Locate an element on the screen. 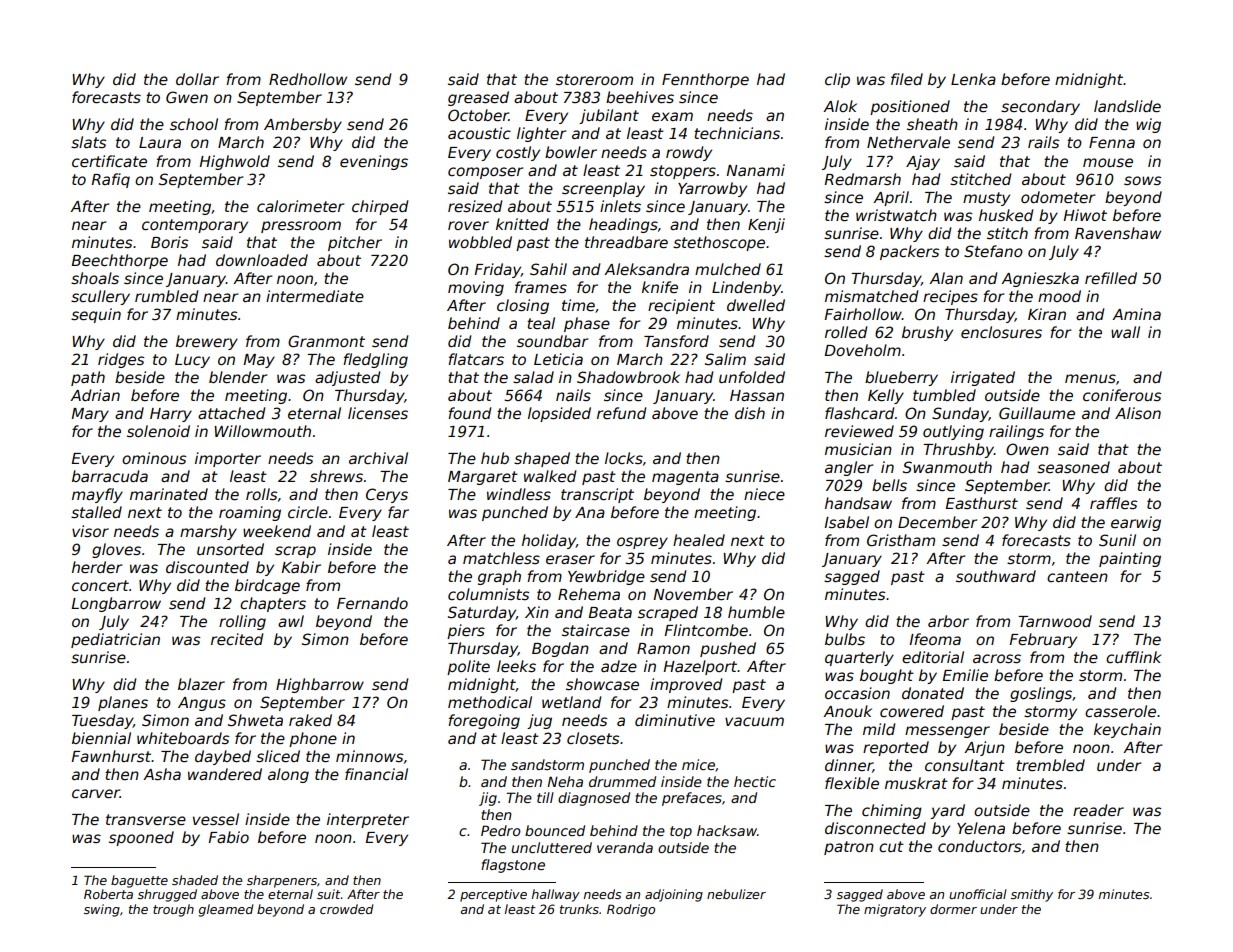 The image size is (1233, 952). storeroom is located at coordinates (594, 79).
